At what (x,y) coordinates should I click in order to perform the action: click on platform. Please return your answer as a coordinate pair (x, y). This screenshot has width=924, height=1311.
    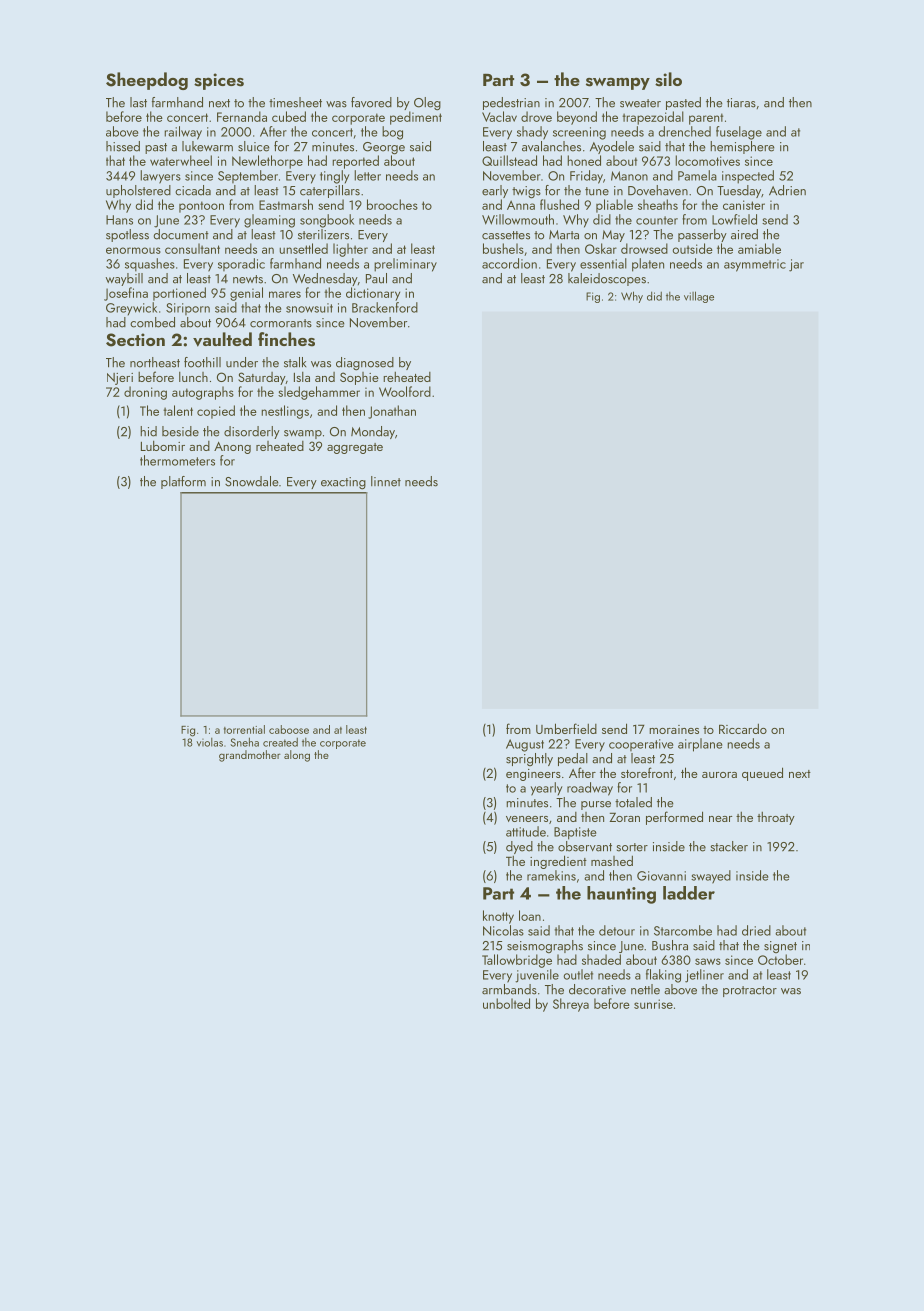
    Looking at the image, I should click on (183, 482).
